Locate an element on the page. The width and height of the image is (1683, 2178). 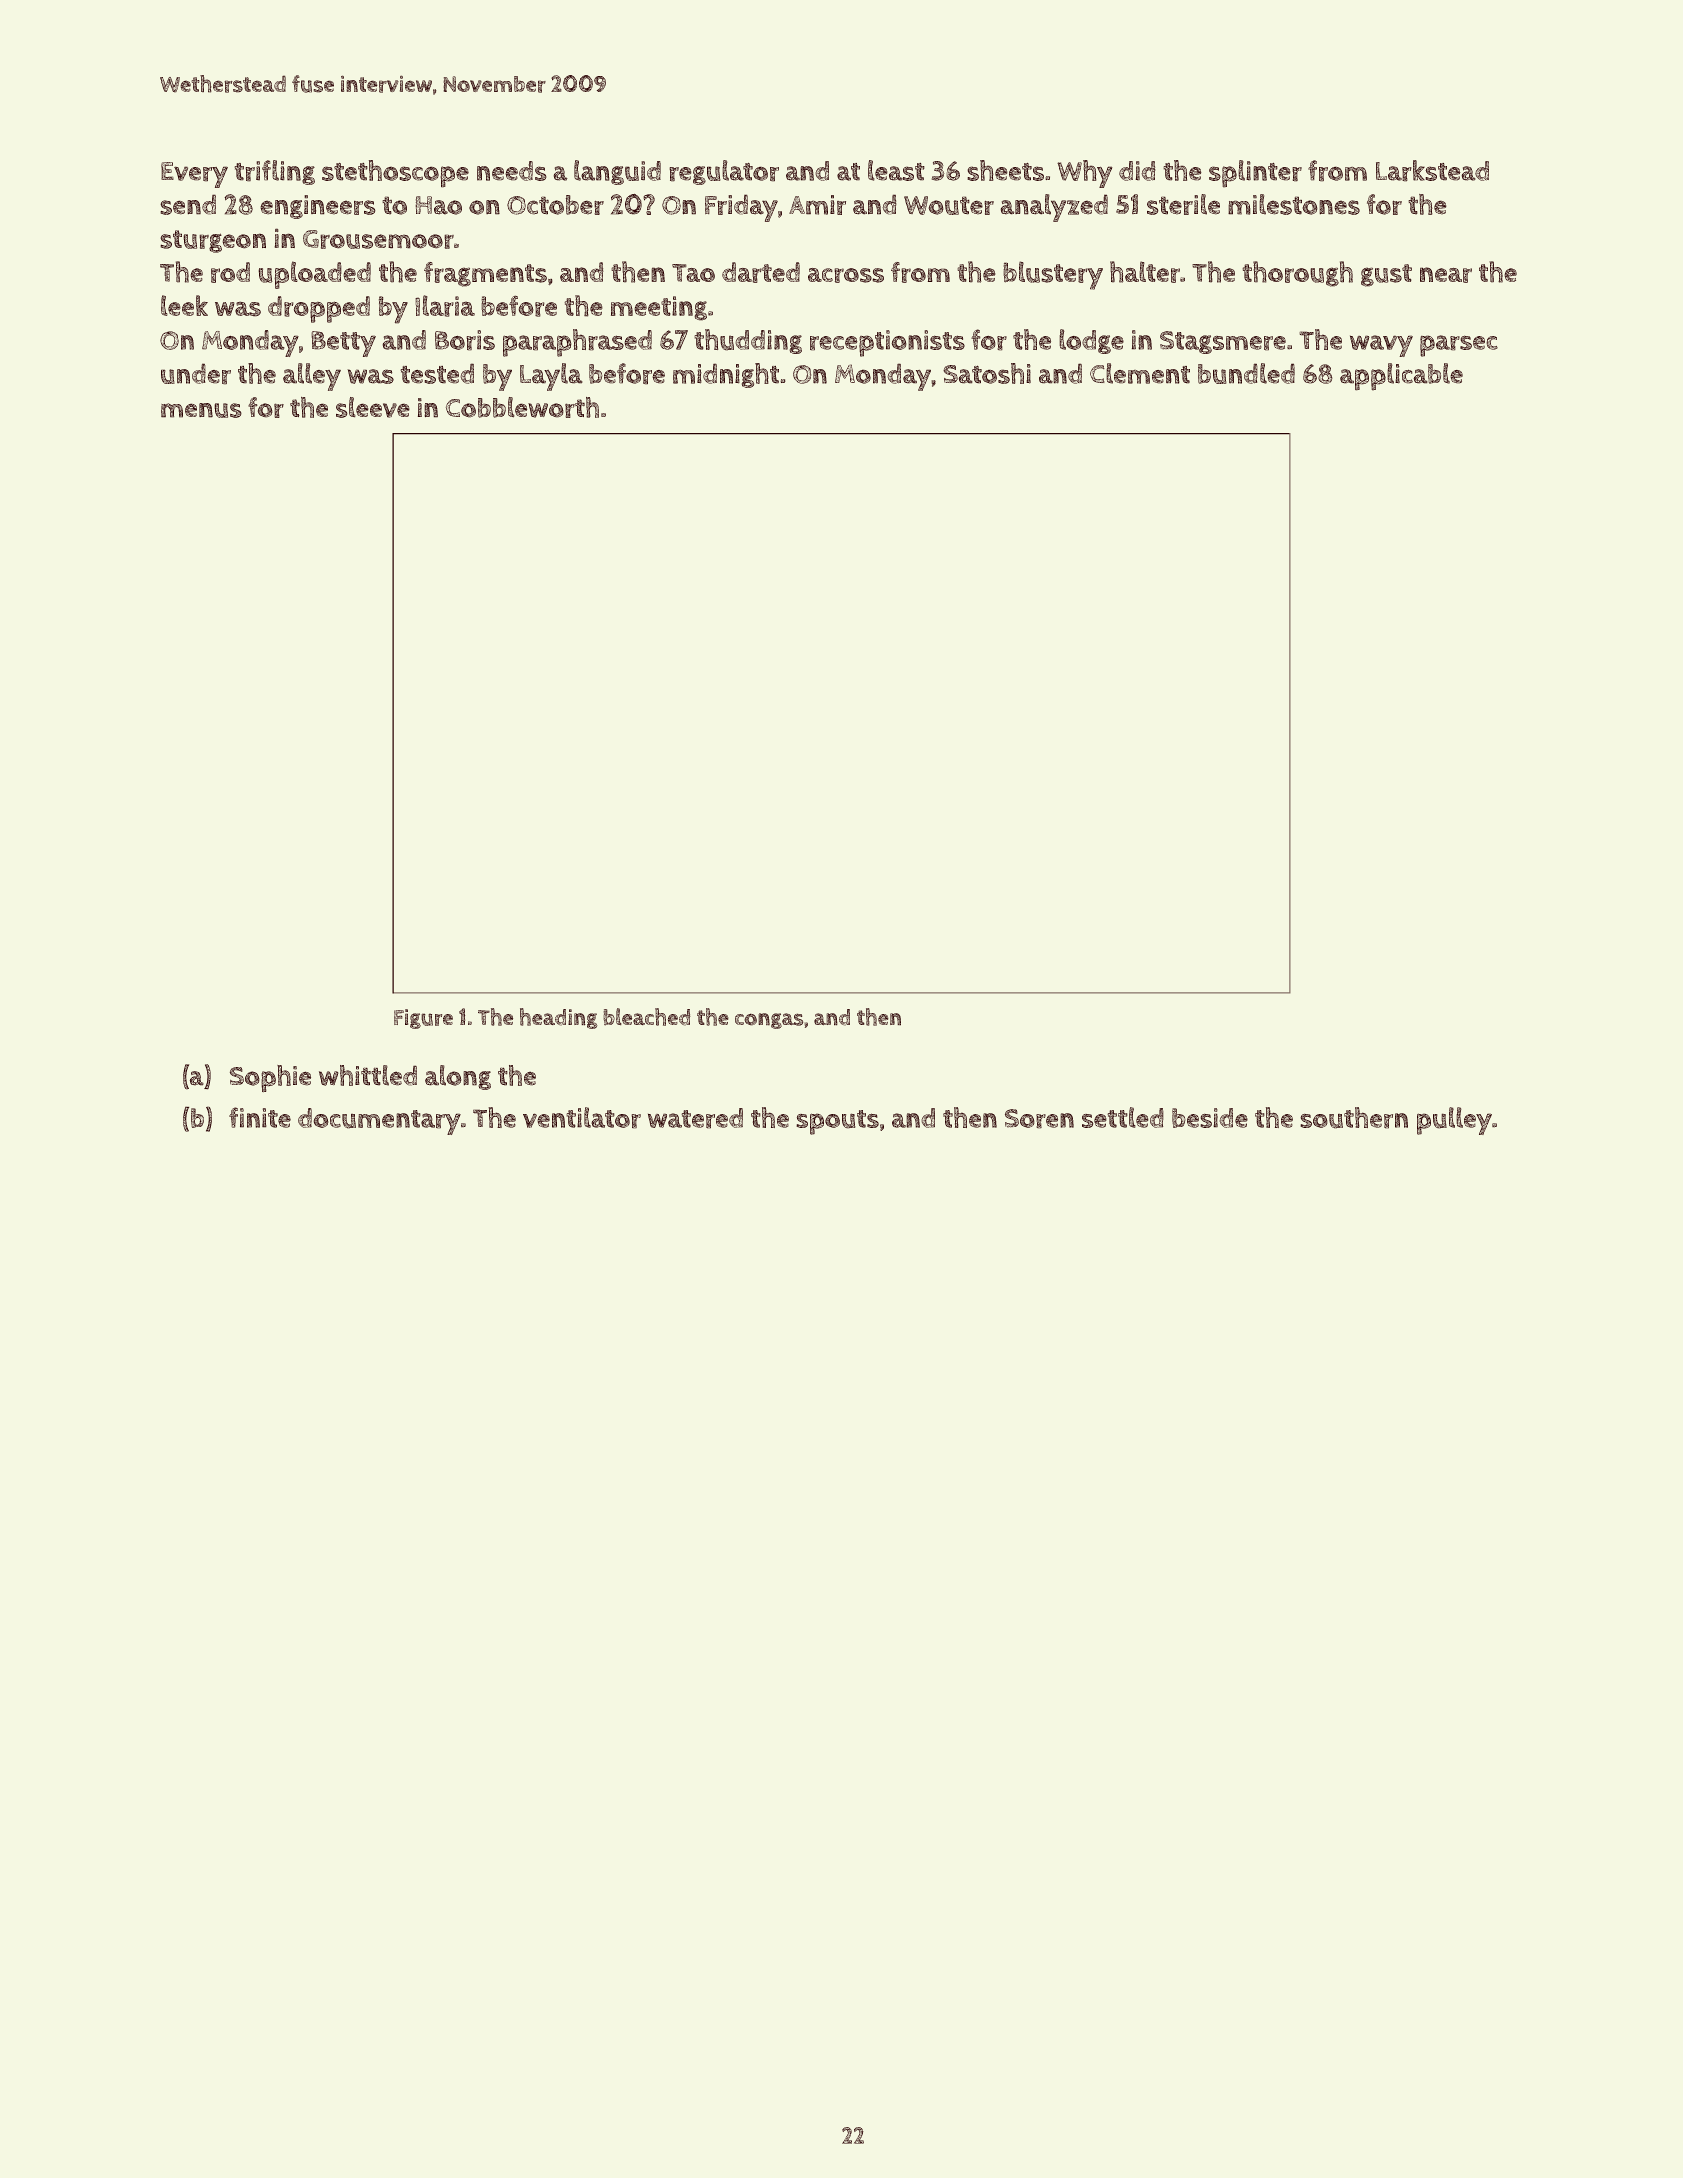
beside is located at coordinates (1210, 1118).
